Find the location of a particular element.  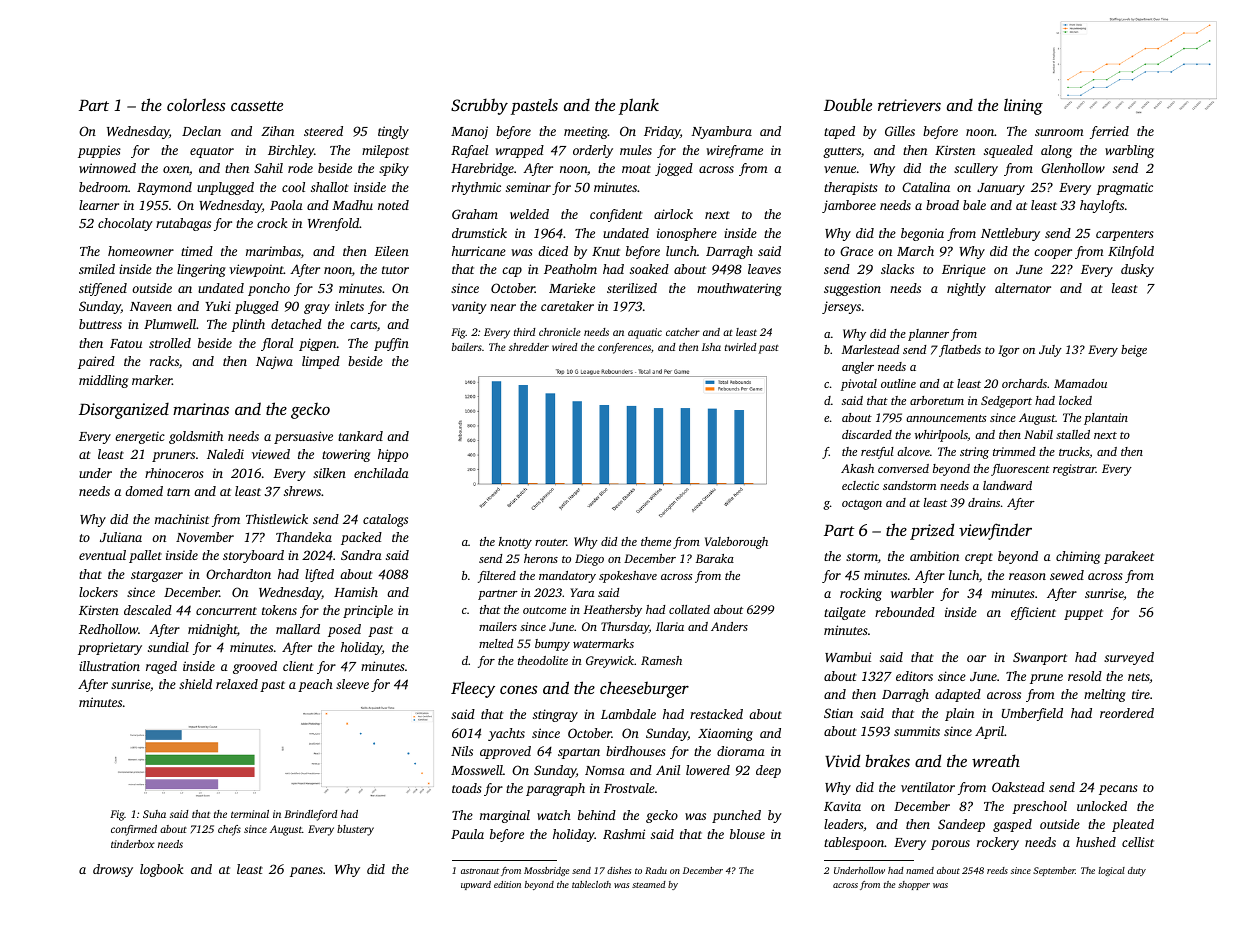

alcove is located at coordinates (913, 451).
